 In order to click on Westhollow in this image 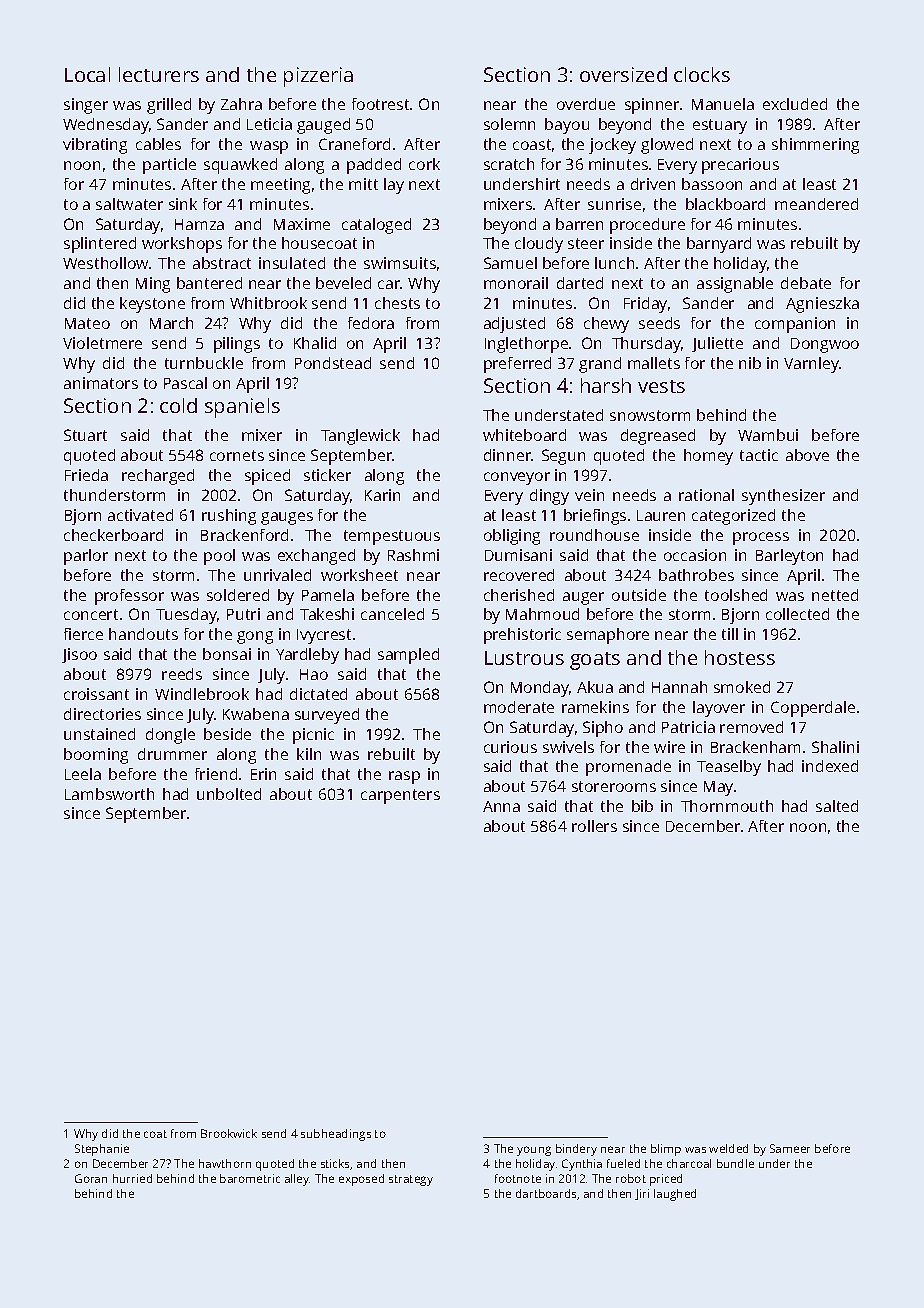, I will do `click(105, 263)`.
